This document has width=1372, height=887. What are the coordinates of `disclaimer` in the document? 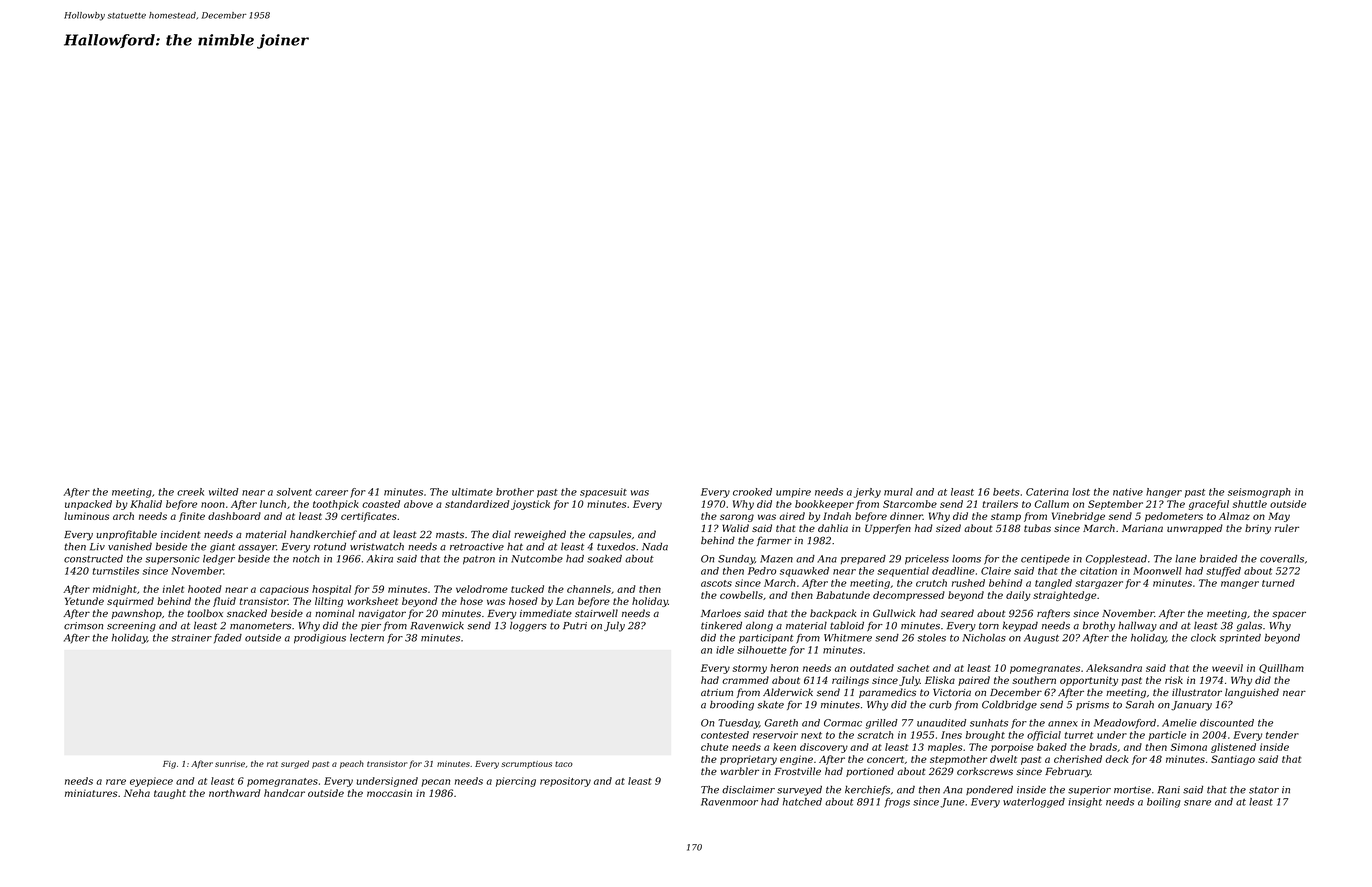 It's located at (748, 790).
